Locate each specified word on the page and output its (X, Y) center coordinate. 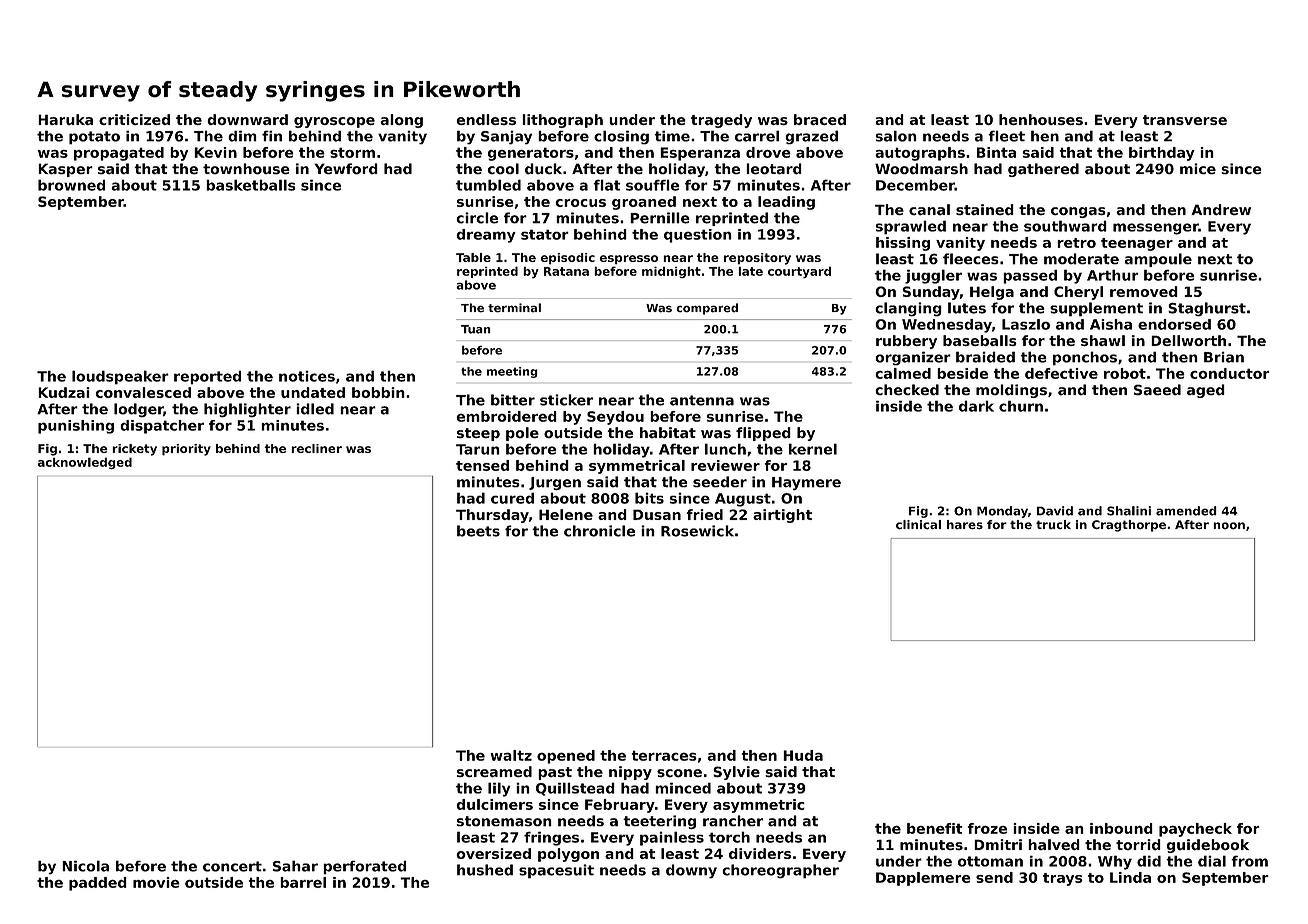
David (1055, 511)
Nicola (85, 866)
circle (477, 218)
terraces (664, 755)
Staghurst (1207, 309)
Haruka (65, 119)
